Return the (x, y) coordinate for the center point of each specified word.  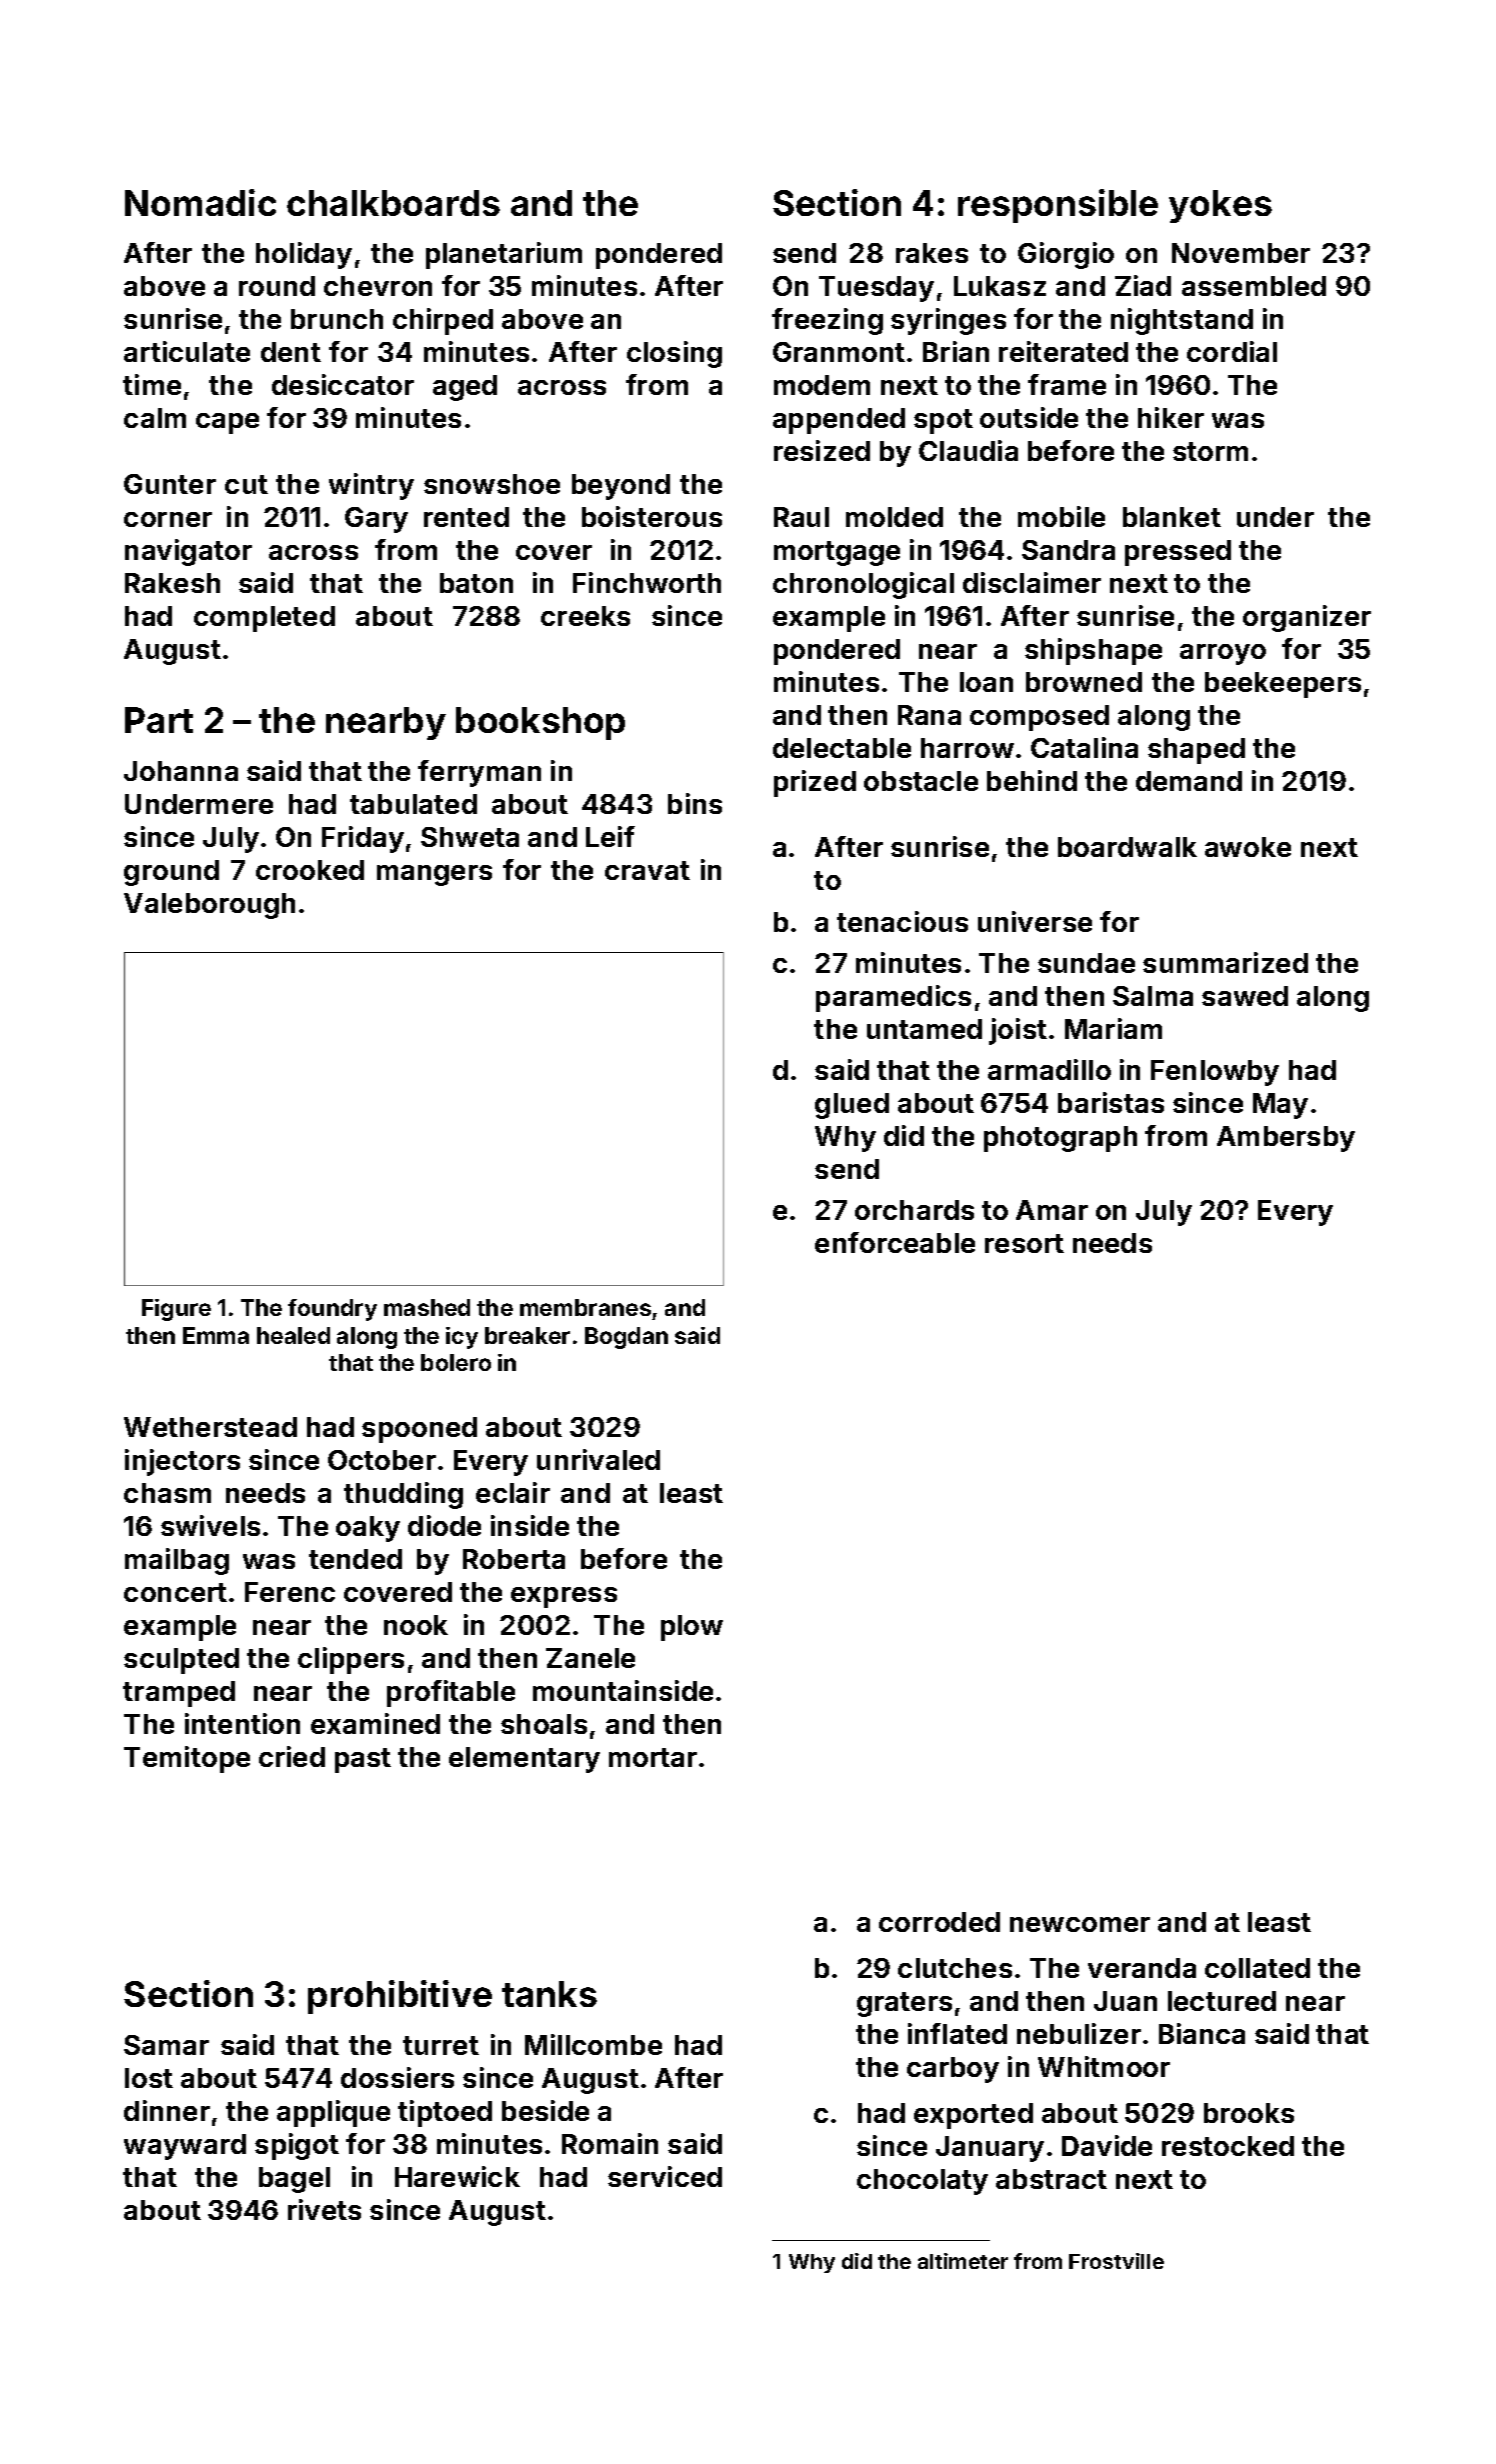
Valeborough (209, 906)
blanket (1172, 517)
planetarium (504, 255)
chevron (378, 286)
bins (695, 803)
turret (441, 2045)
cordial (1232, 351)
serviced (665, 2176)
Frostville (1116, 2261)
